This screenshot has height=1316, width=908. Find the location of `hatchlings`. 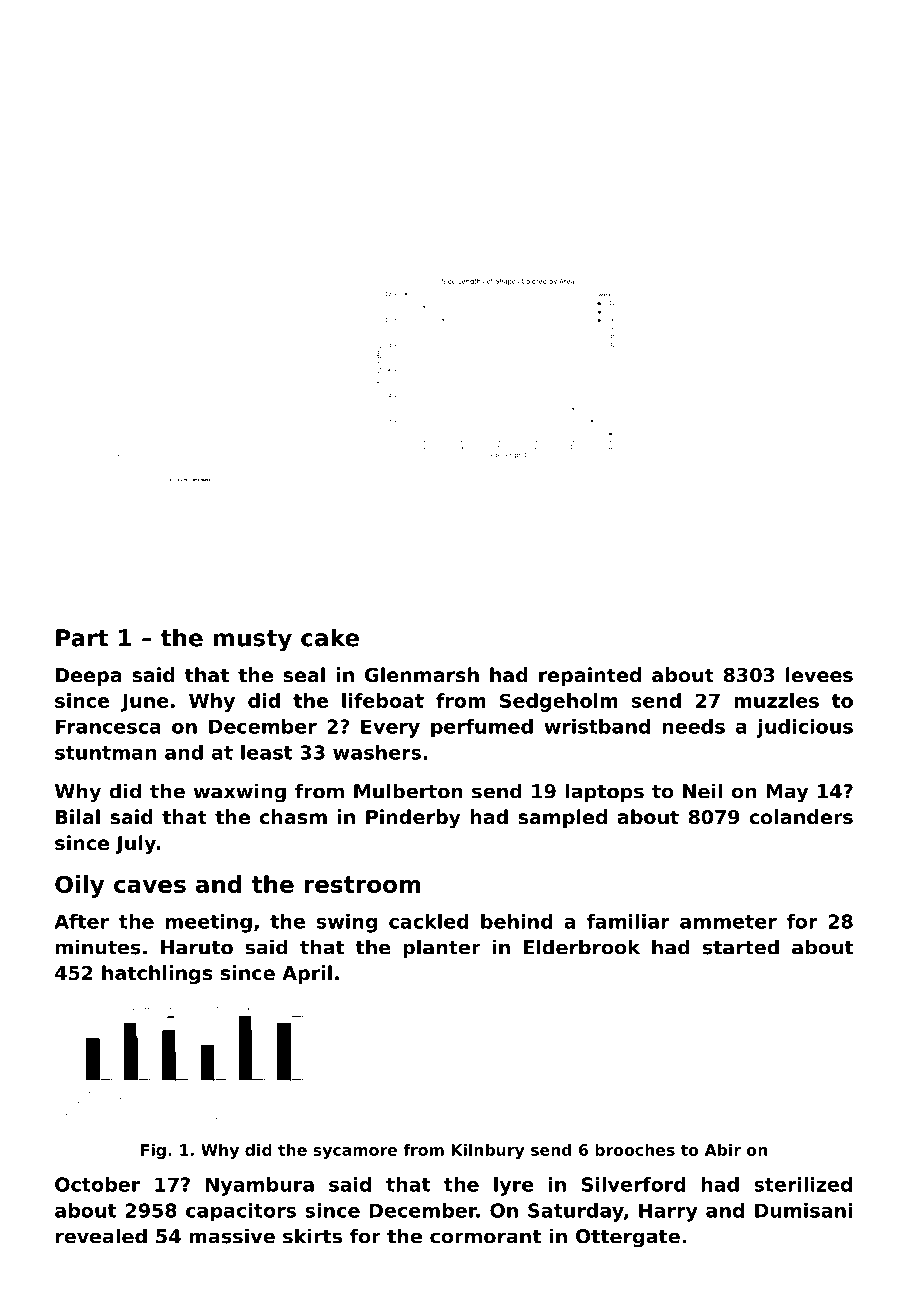

hatchlings is located at coordinates (157, 974).
